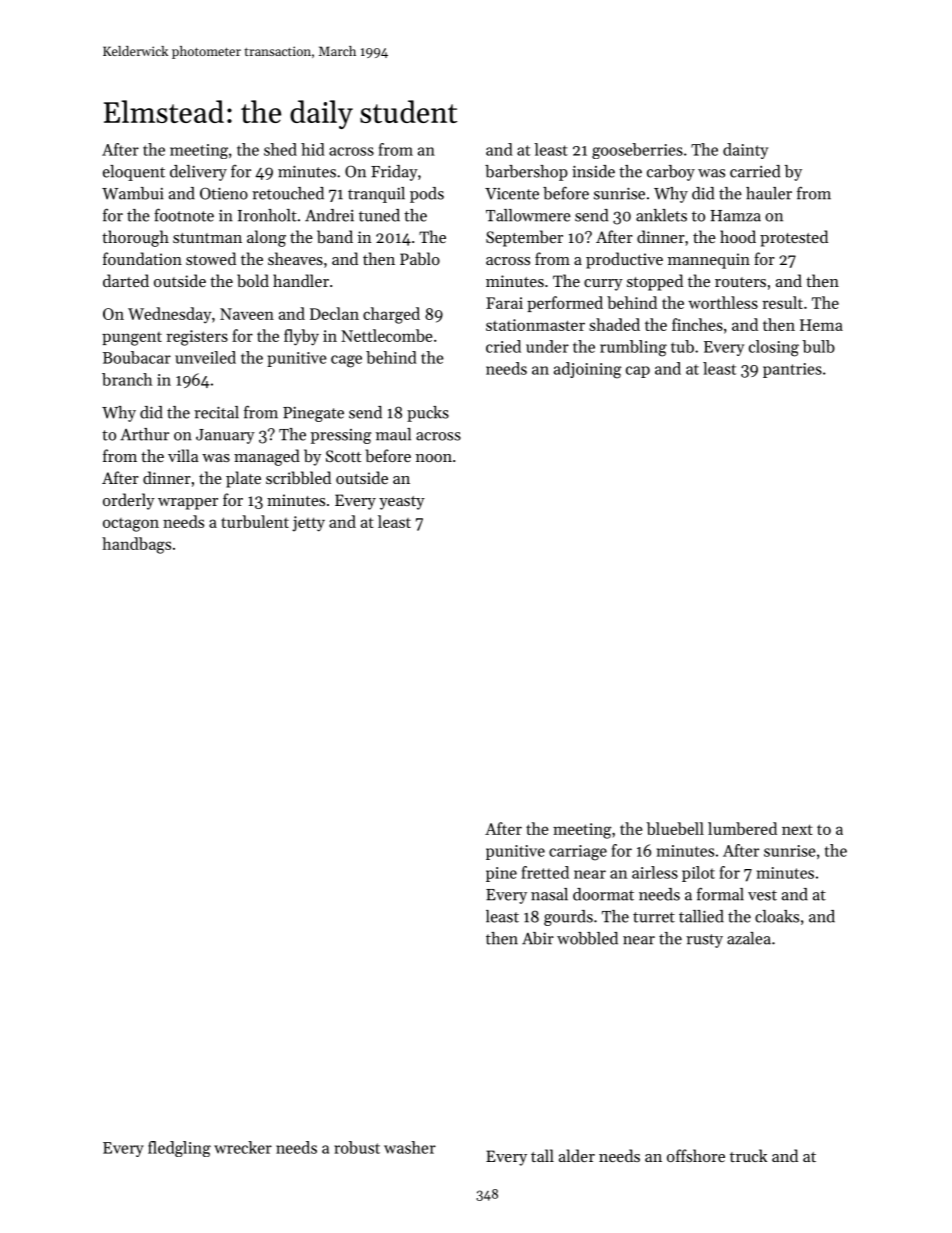  What do you see at coordinates (136, 545) in the screenshot?
I see `handbags` at bounding box center [136, 545].
